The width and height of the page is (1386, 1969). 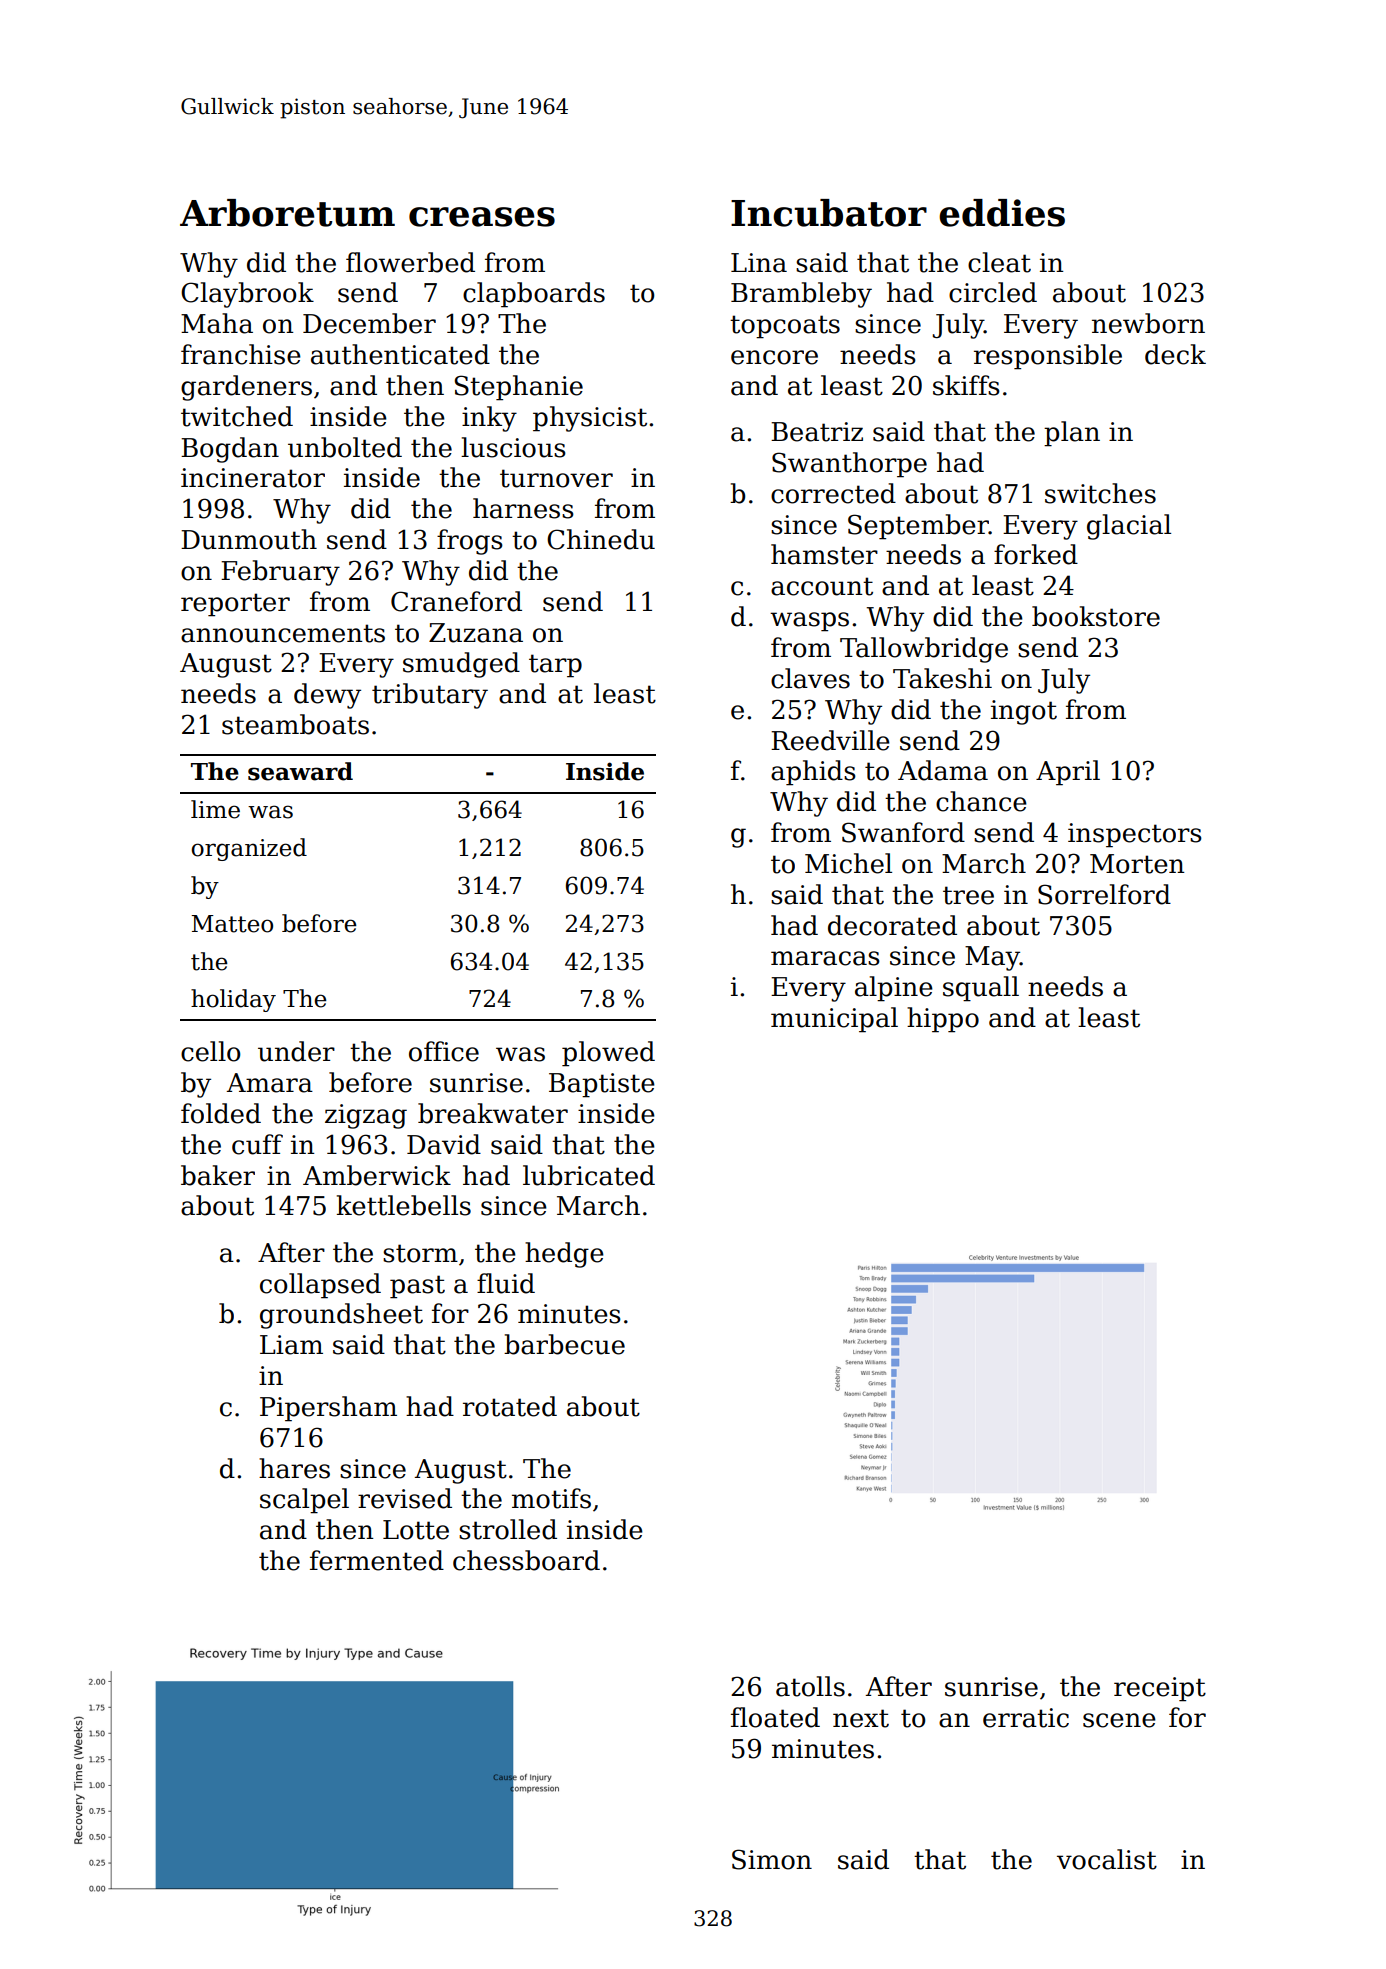 What do you see at coordinates (1107, 1859) in the page?
I see `vocalist` at bounding box center [1107, 1859].
